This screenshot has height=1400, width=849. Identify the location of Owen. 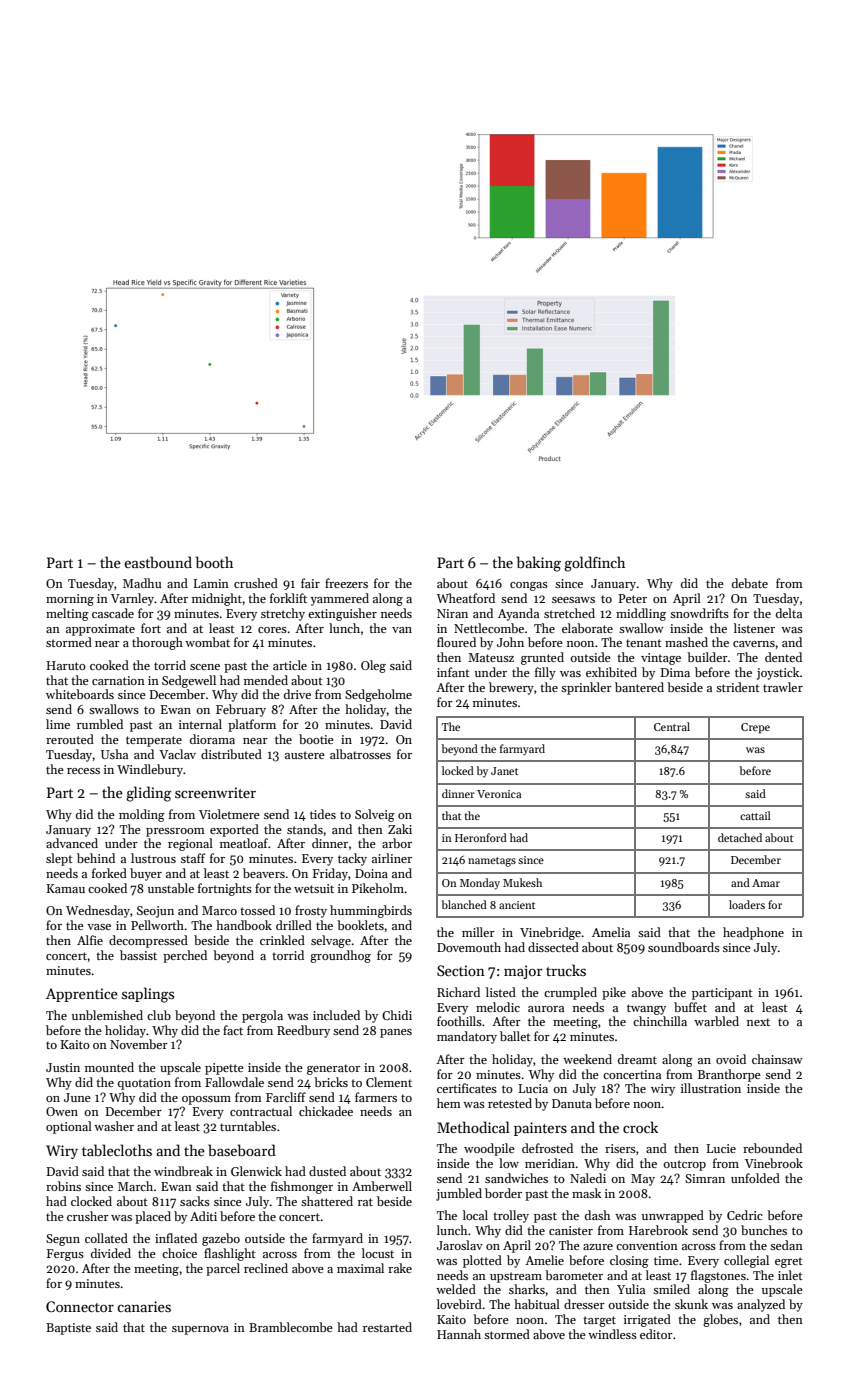
(62, 1111).
